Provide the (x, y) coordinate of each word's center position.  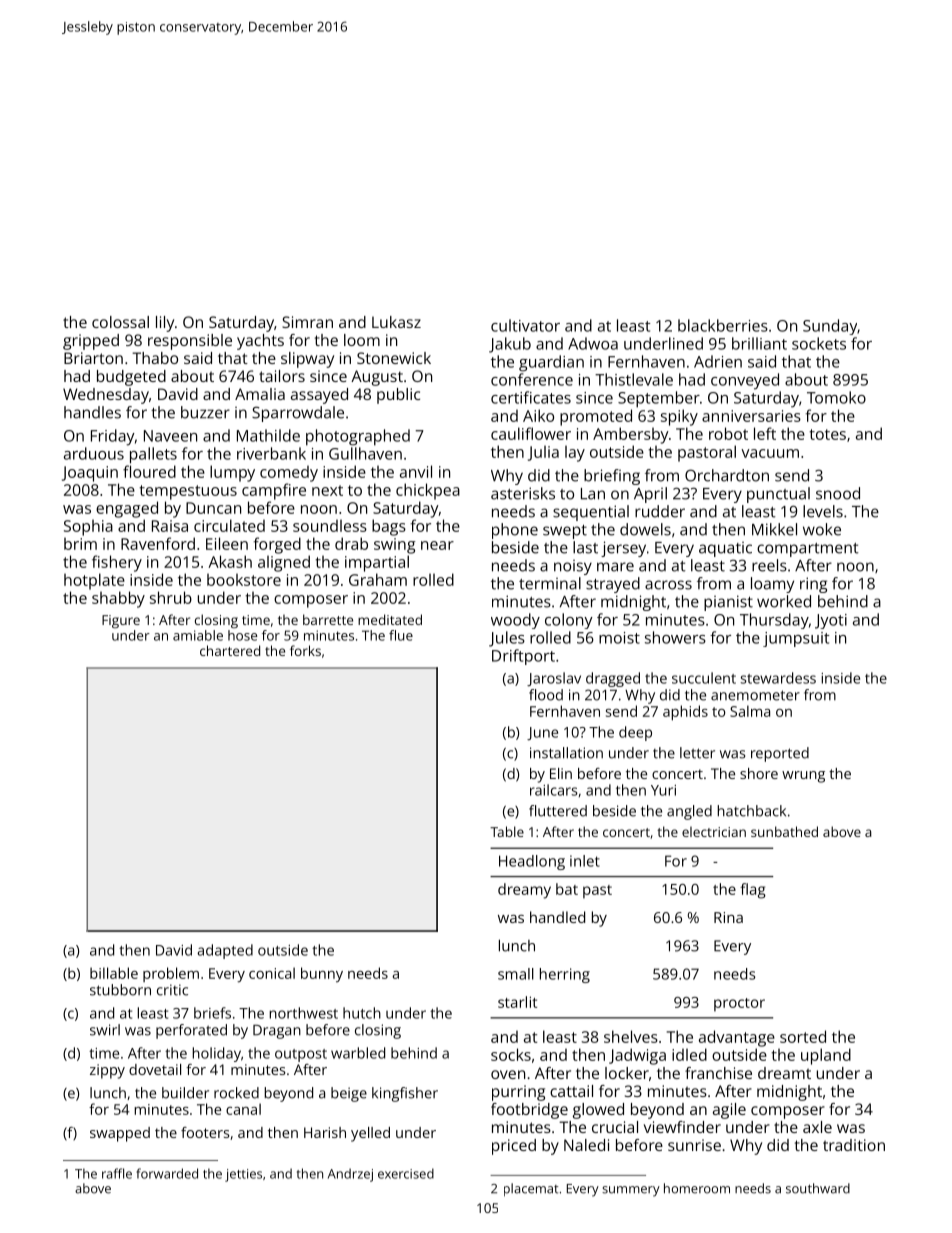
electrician (714, 832)
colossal (120, 322)
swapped (120, 1134)
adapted (225, 951)
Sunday (830, 327)
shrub (171, 597)
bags (389, 527)
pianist (728, 603)
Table (507, 831)
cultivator (525, 325)
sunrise (694, 1145)
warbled (358, 1053)
